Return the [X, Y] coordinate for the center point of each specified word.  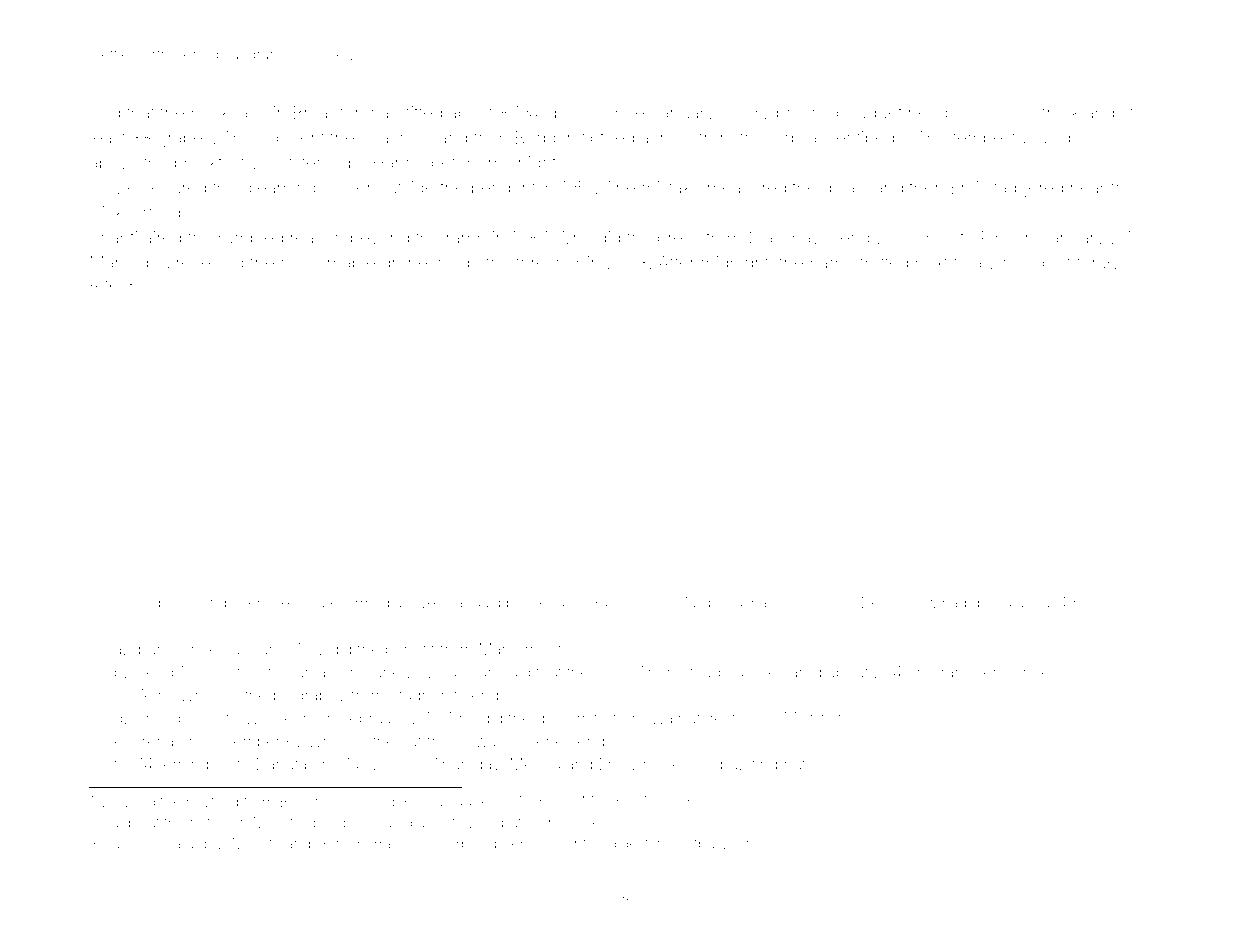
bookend [535, 602]
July [117, 845]
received [210, 262]
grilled [991, 604]
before [457, 162]
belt [1057, 262]
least [107, 137]
